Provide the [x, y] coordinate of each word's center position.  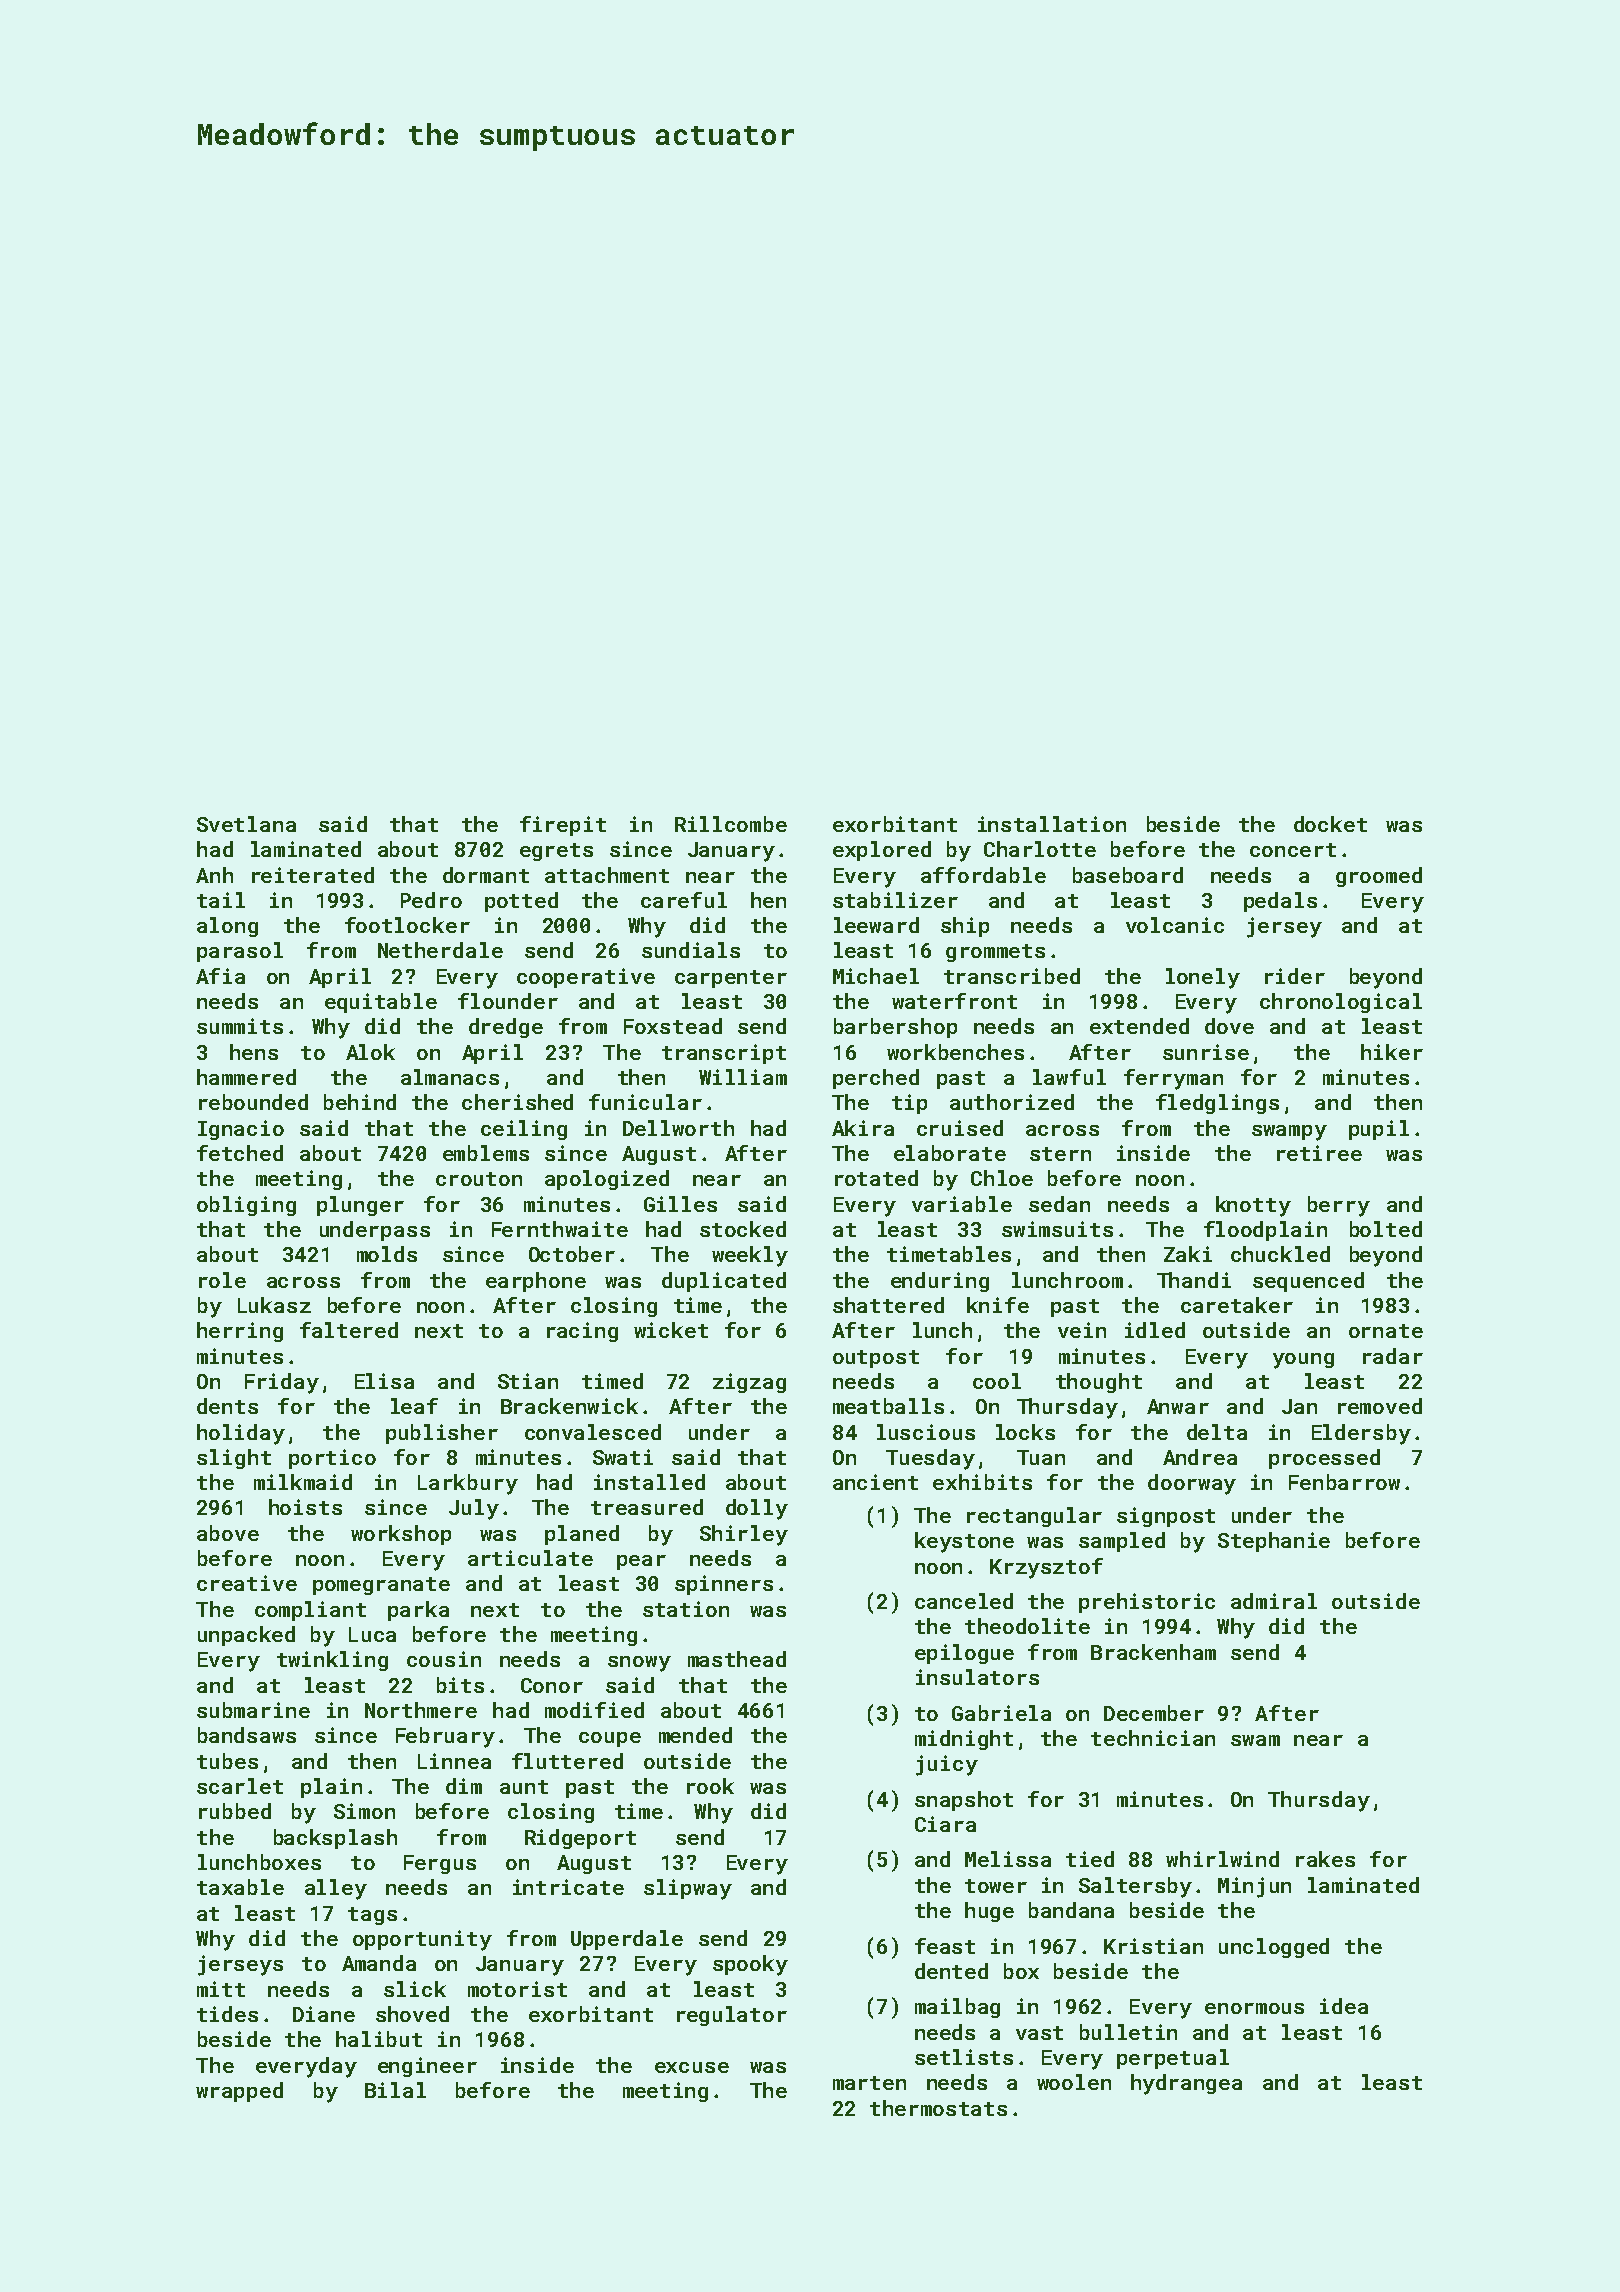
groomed [1379, 877]
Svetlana [246, 824]
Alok [370, 1052]
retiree [1319, 1153]
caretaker [1237, 1305]
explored [882, 851]
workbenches [955, 1052]
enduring [940, 1282]
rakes [1325, 1859]
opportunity [422, 1940]
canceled [964, 1601]
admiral [1274, 1601]
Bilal [395, 2090]
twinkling [332, 1661]
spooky [750, 1965]
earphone [536, 1282]
